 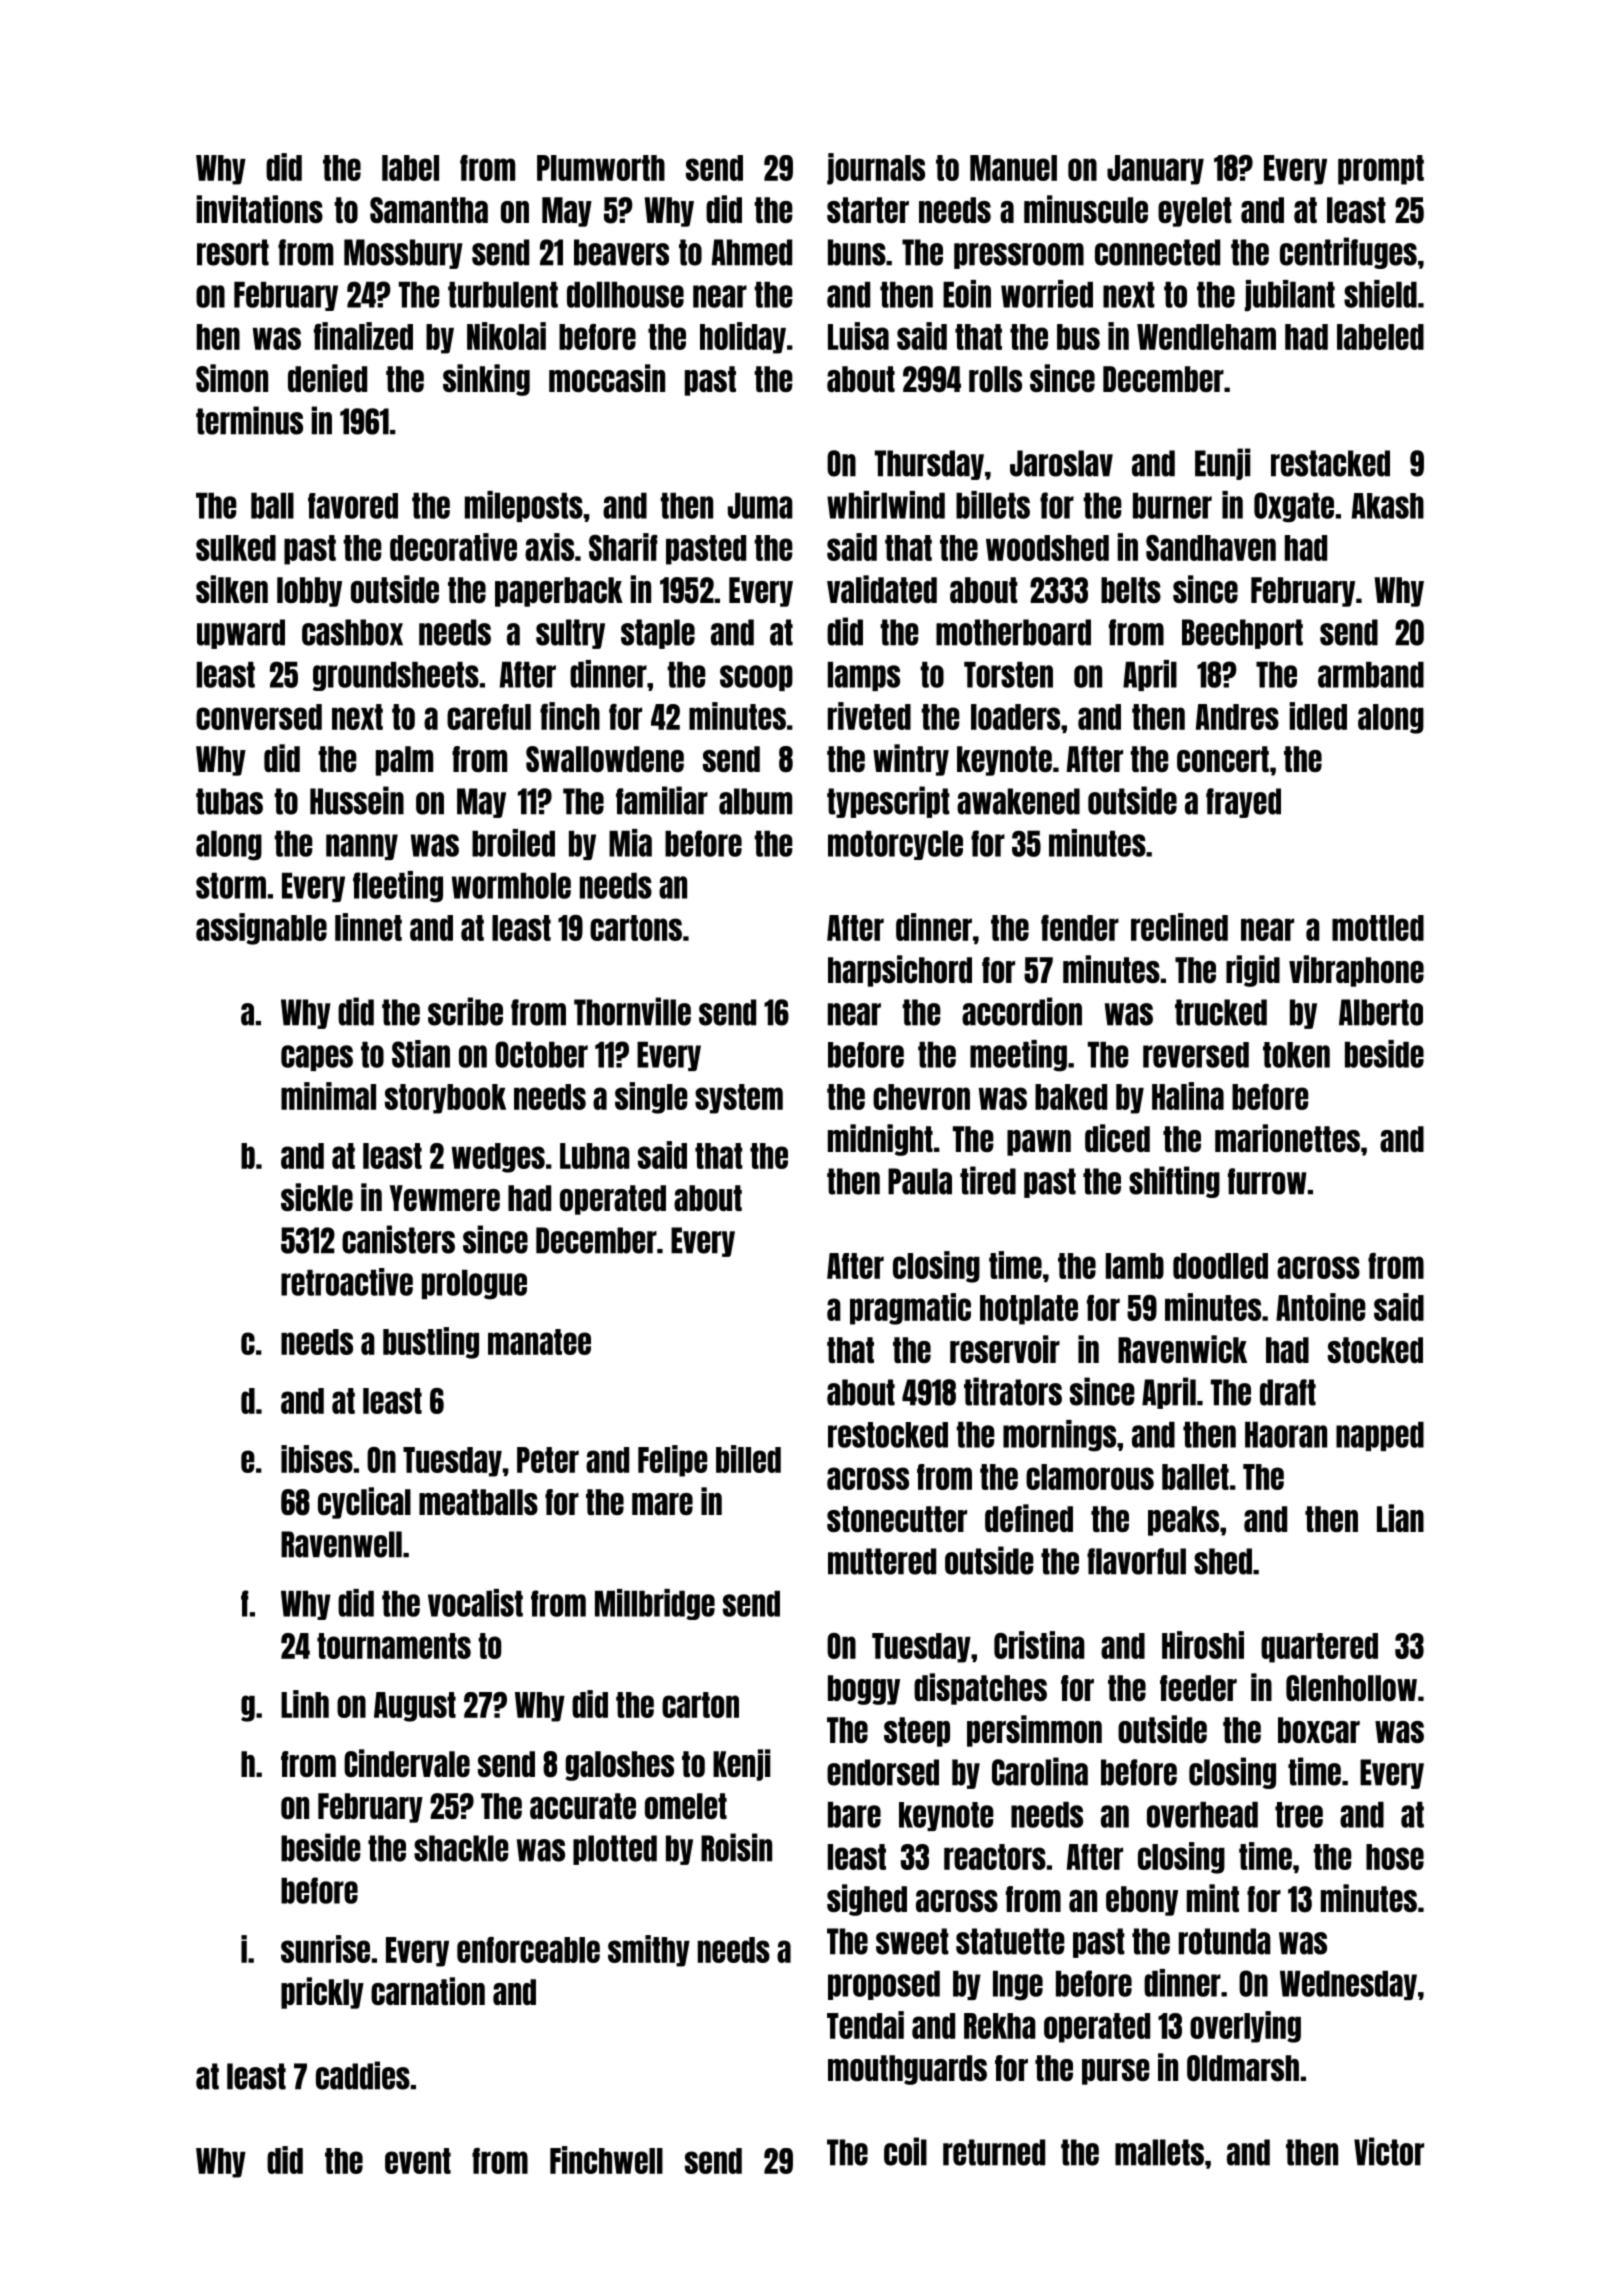 What do you see at coordinates (317, 1197) in the screenshot?
I see `sickle` at bounding box center [317, 1197].
